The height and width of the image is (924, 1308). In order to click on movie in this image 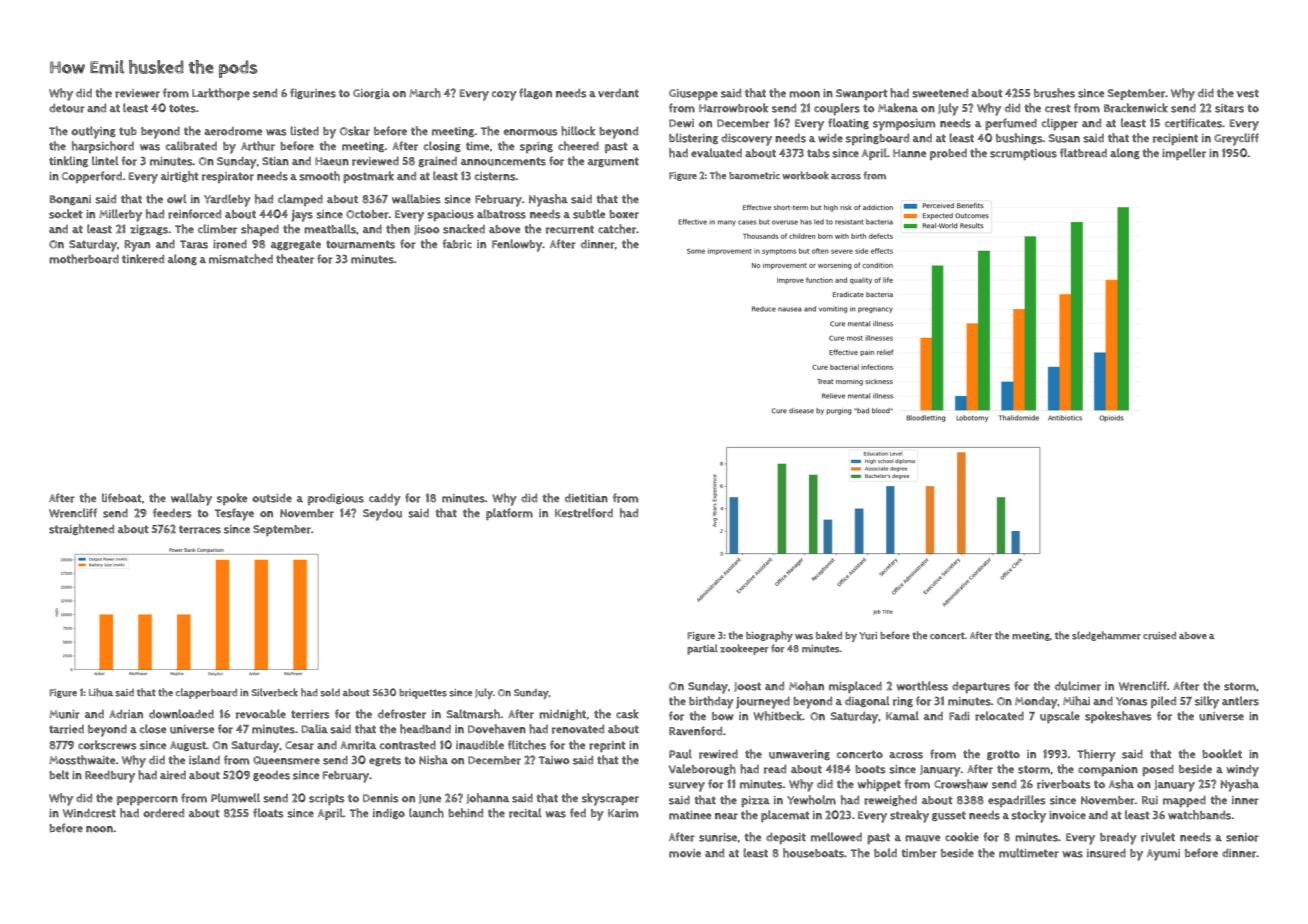, I will do `click(685, 853)`.
